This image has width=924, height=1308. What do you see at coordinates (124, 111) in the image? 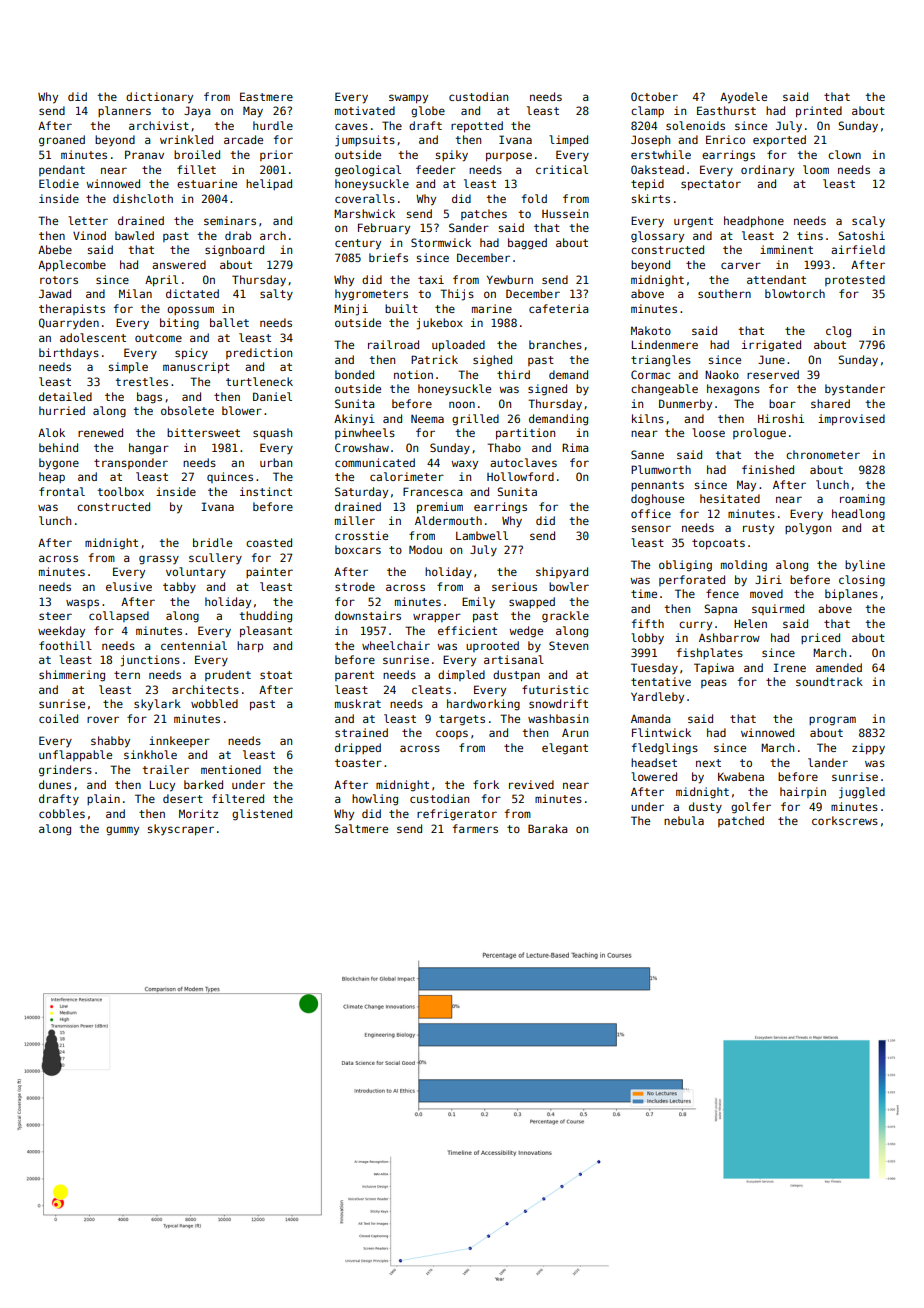
I see `planners` at bounding box center [124, 111].
